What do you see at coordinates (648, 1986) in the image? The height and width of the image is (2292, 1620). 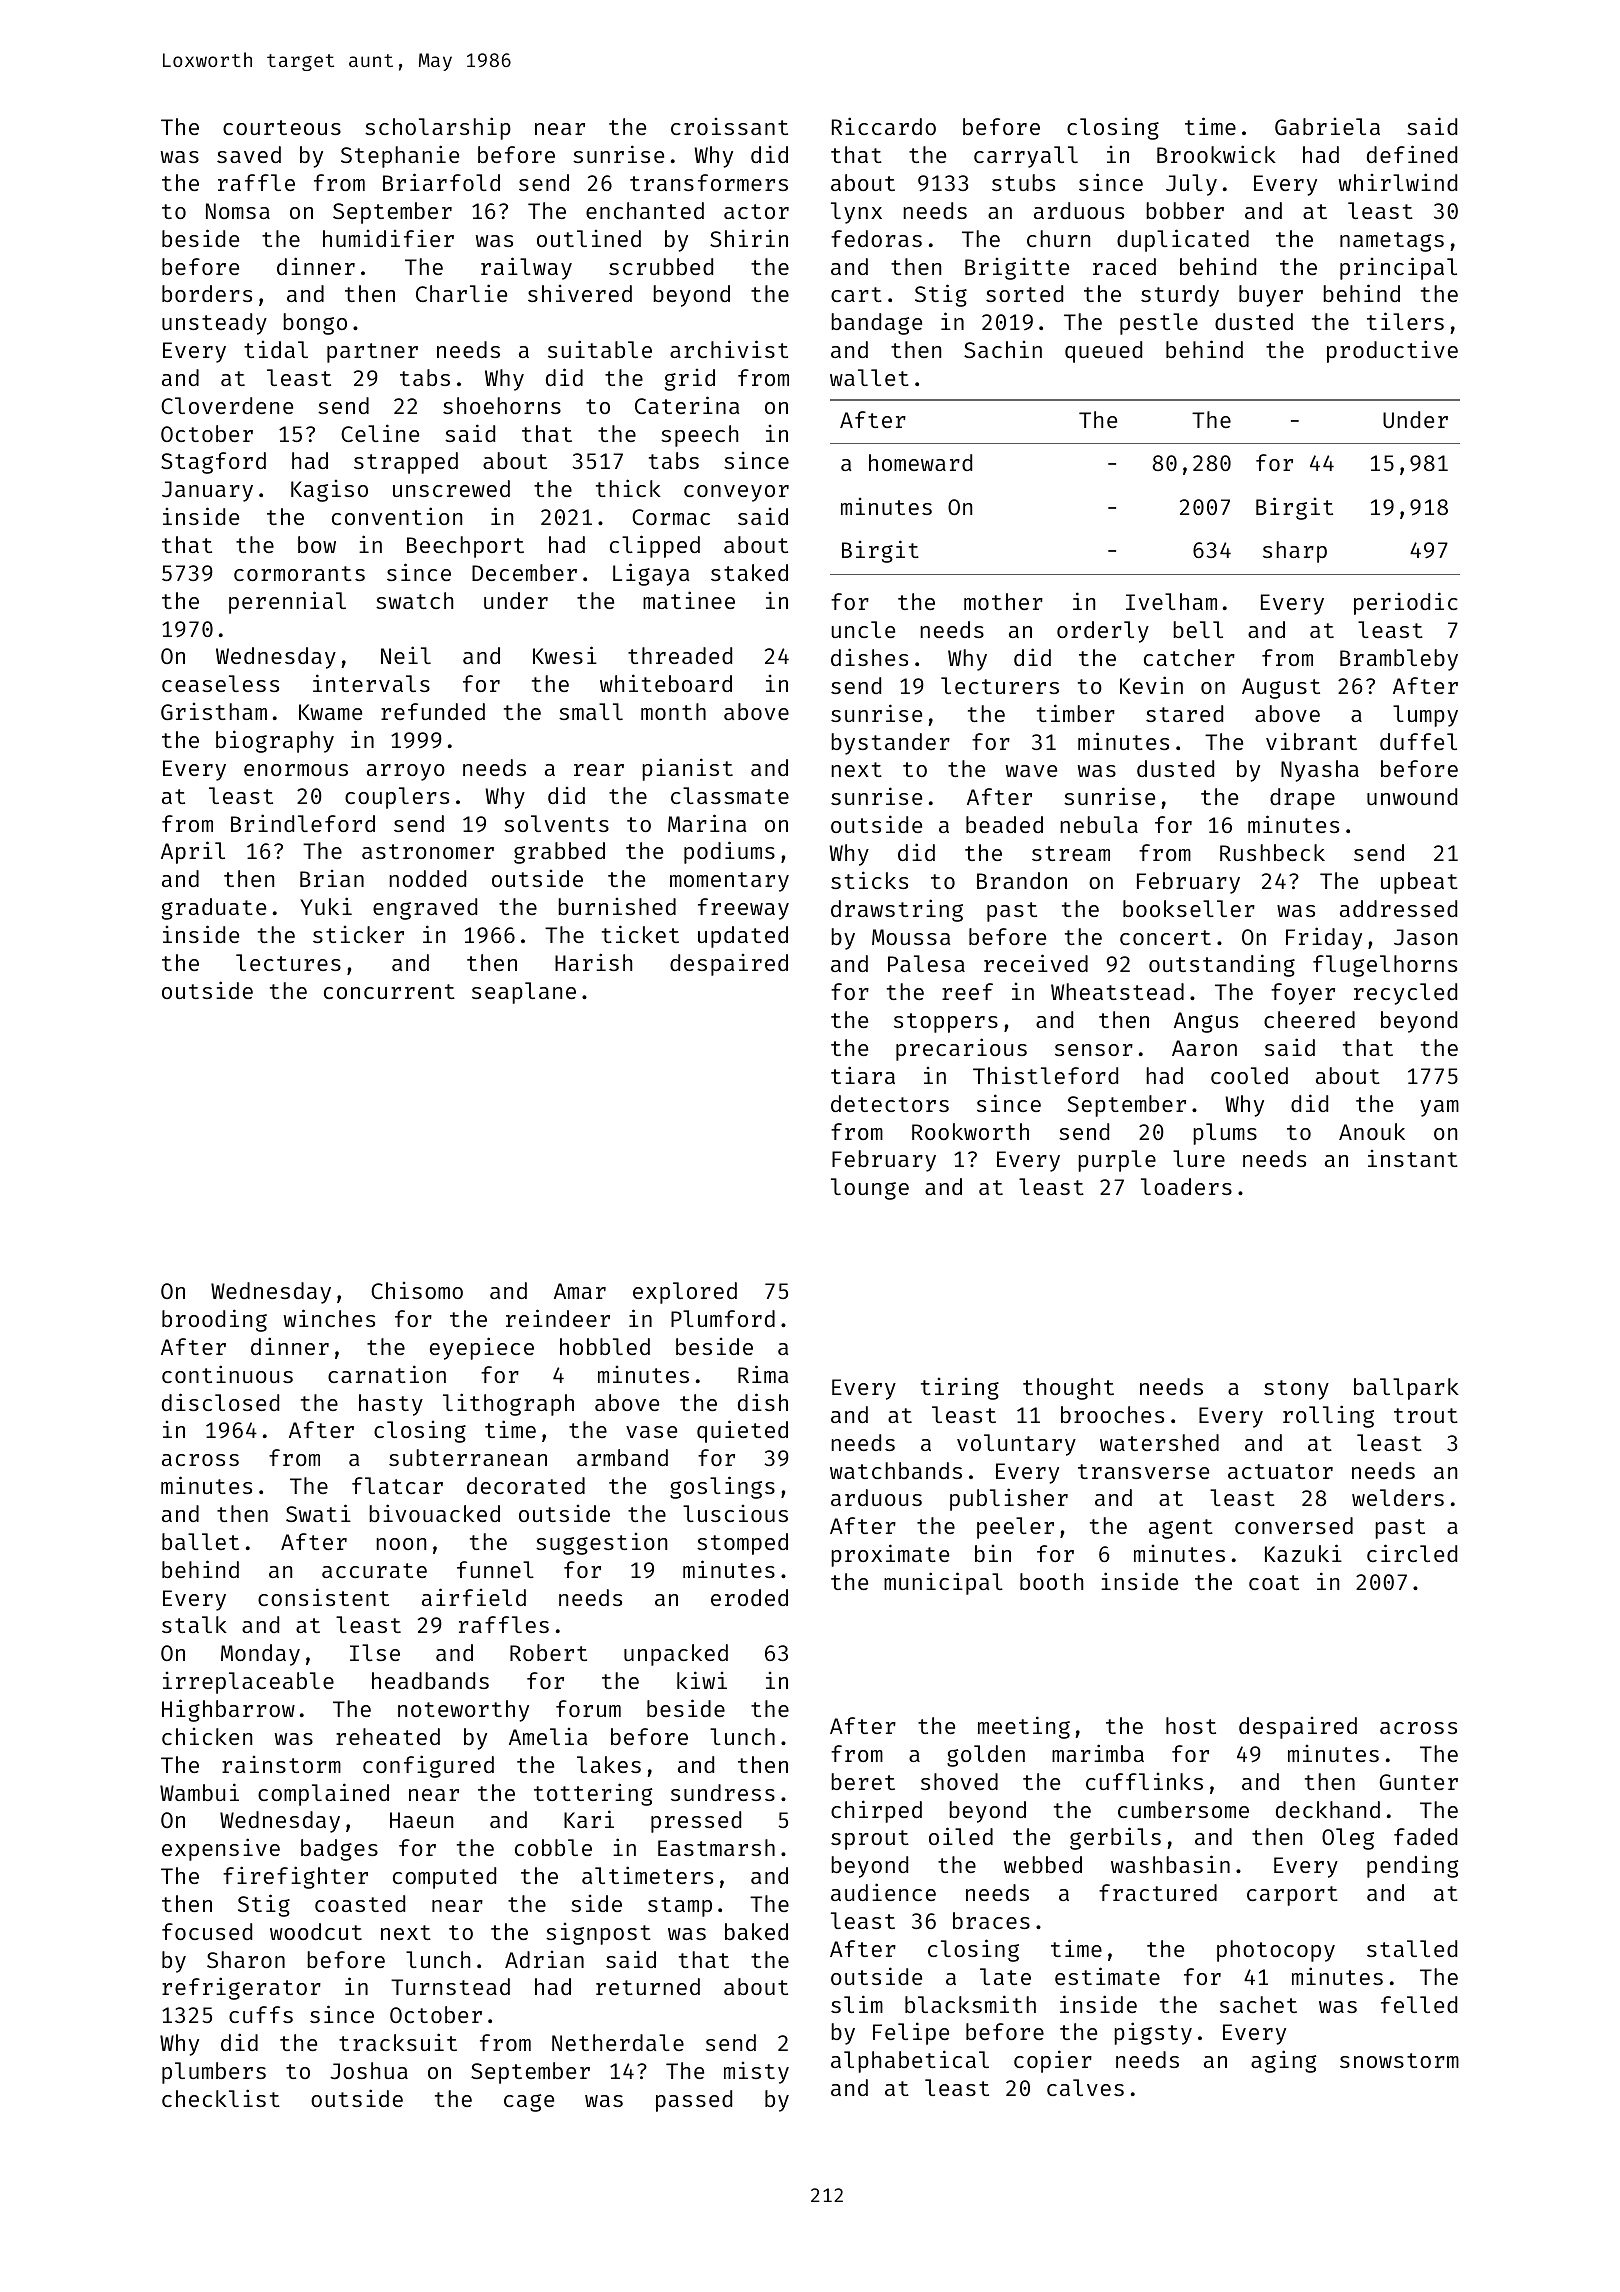 I see `returned` at bounding box center [648, 1986].
